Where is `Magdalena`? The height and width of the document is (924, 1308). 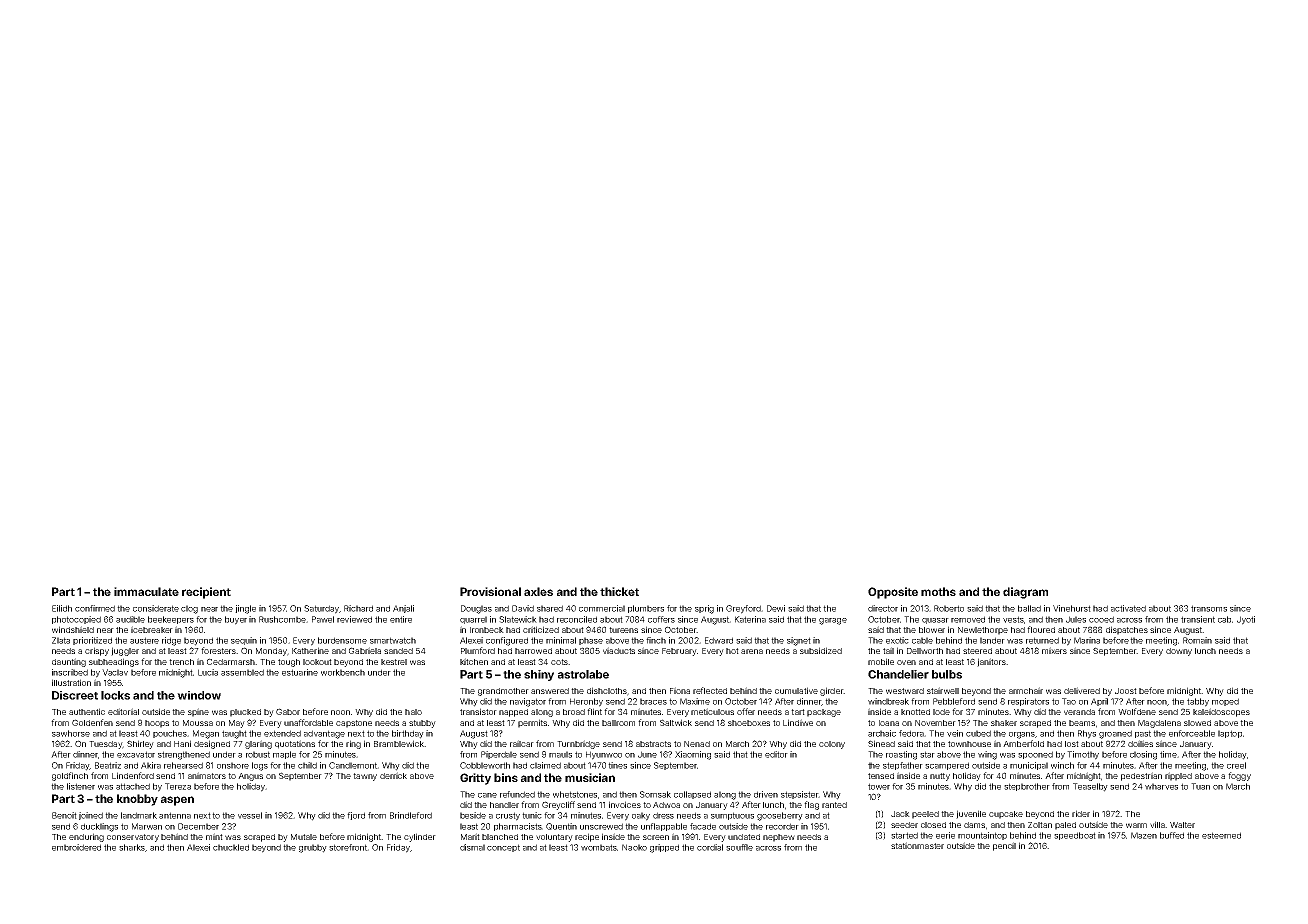
Magdalena is located at coordinates (1159, 724).
